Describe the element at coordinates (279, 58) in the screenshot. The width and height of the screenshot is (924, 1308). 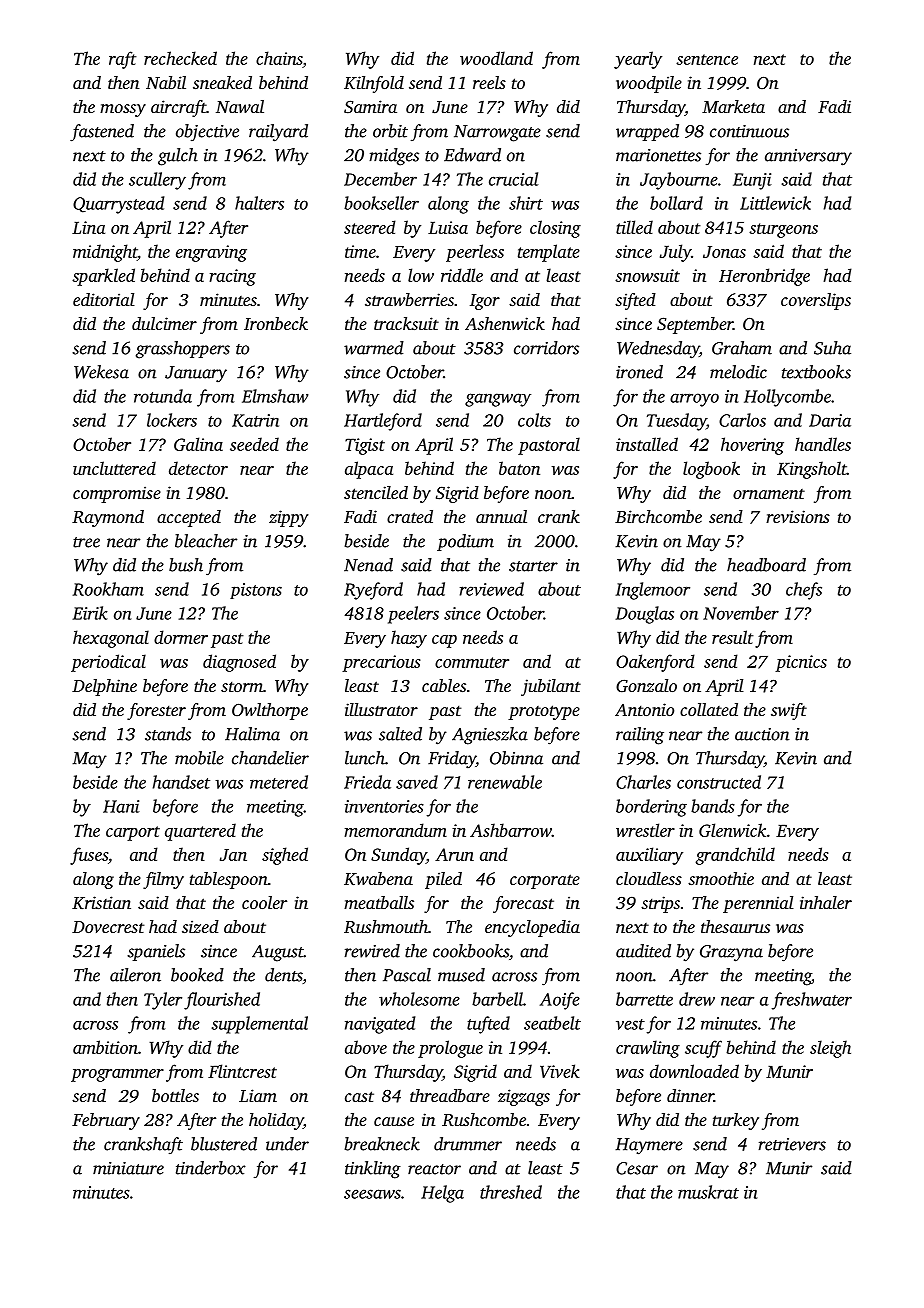
I see `chains` at that location.
